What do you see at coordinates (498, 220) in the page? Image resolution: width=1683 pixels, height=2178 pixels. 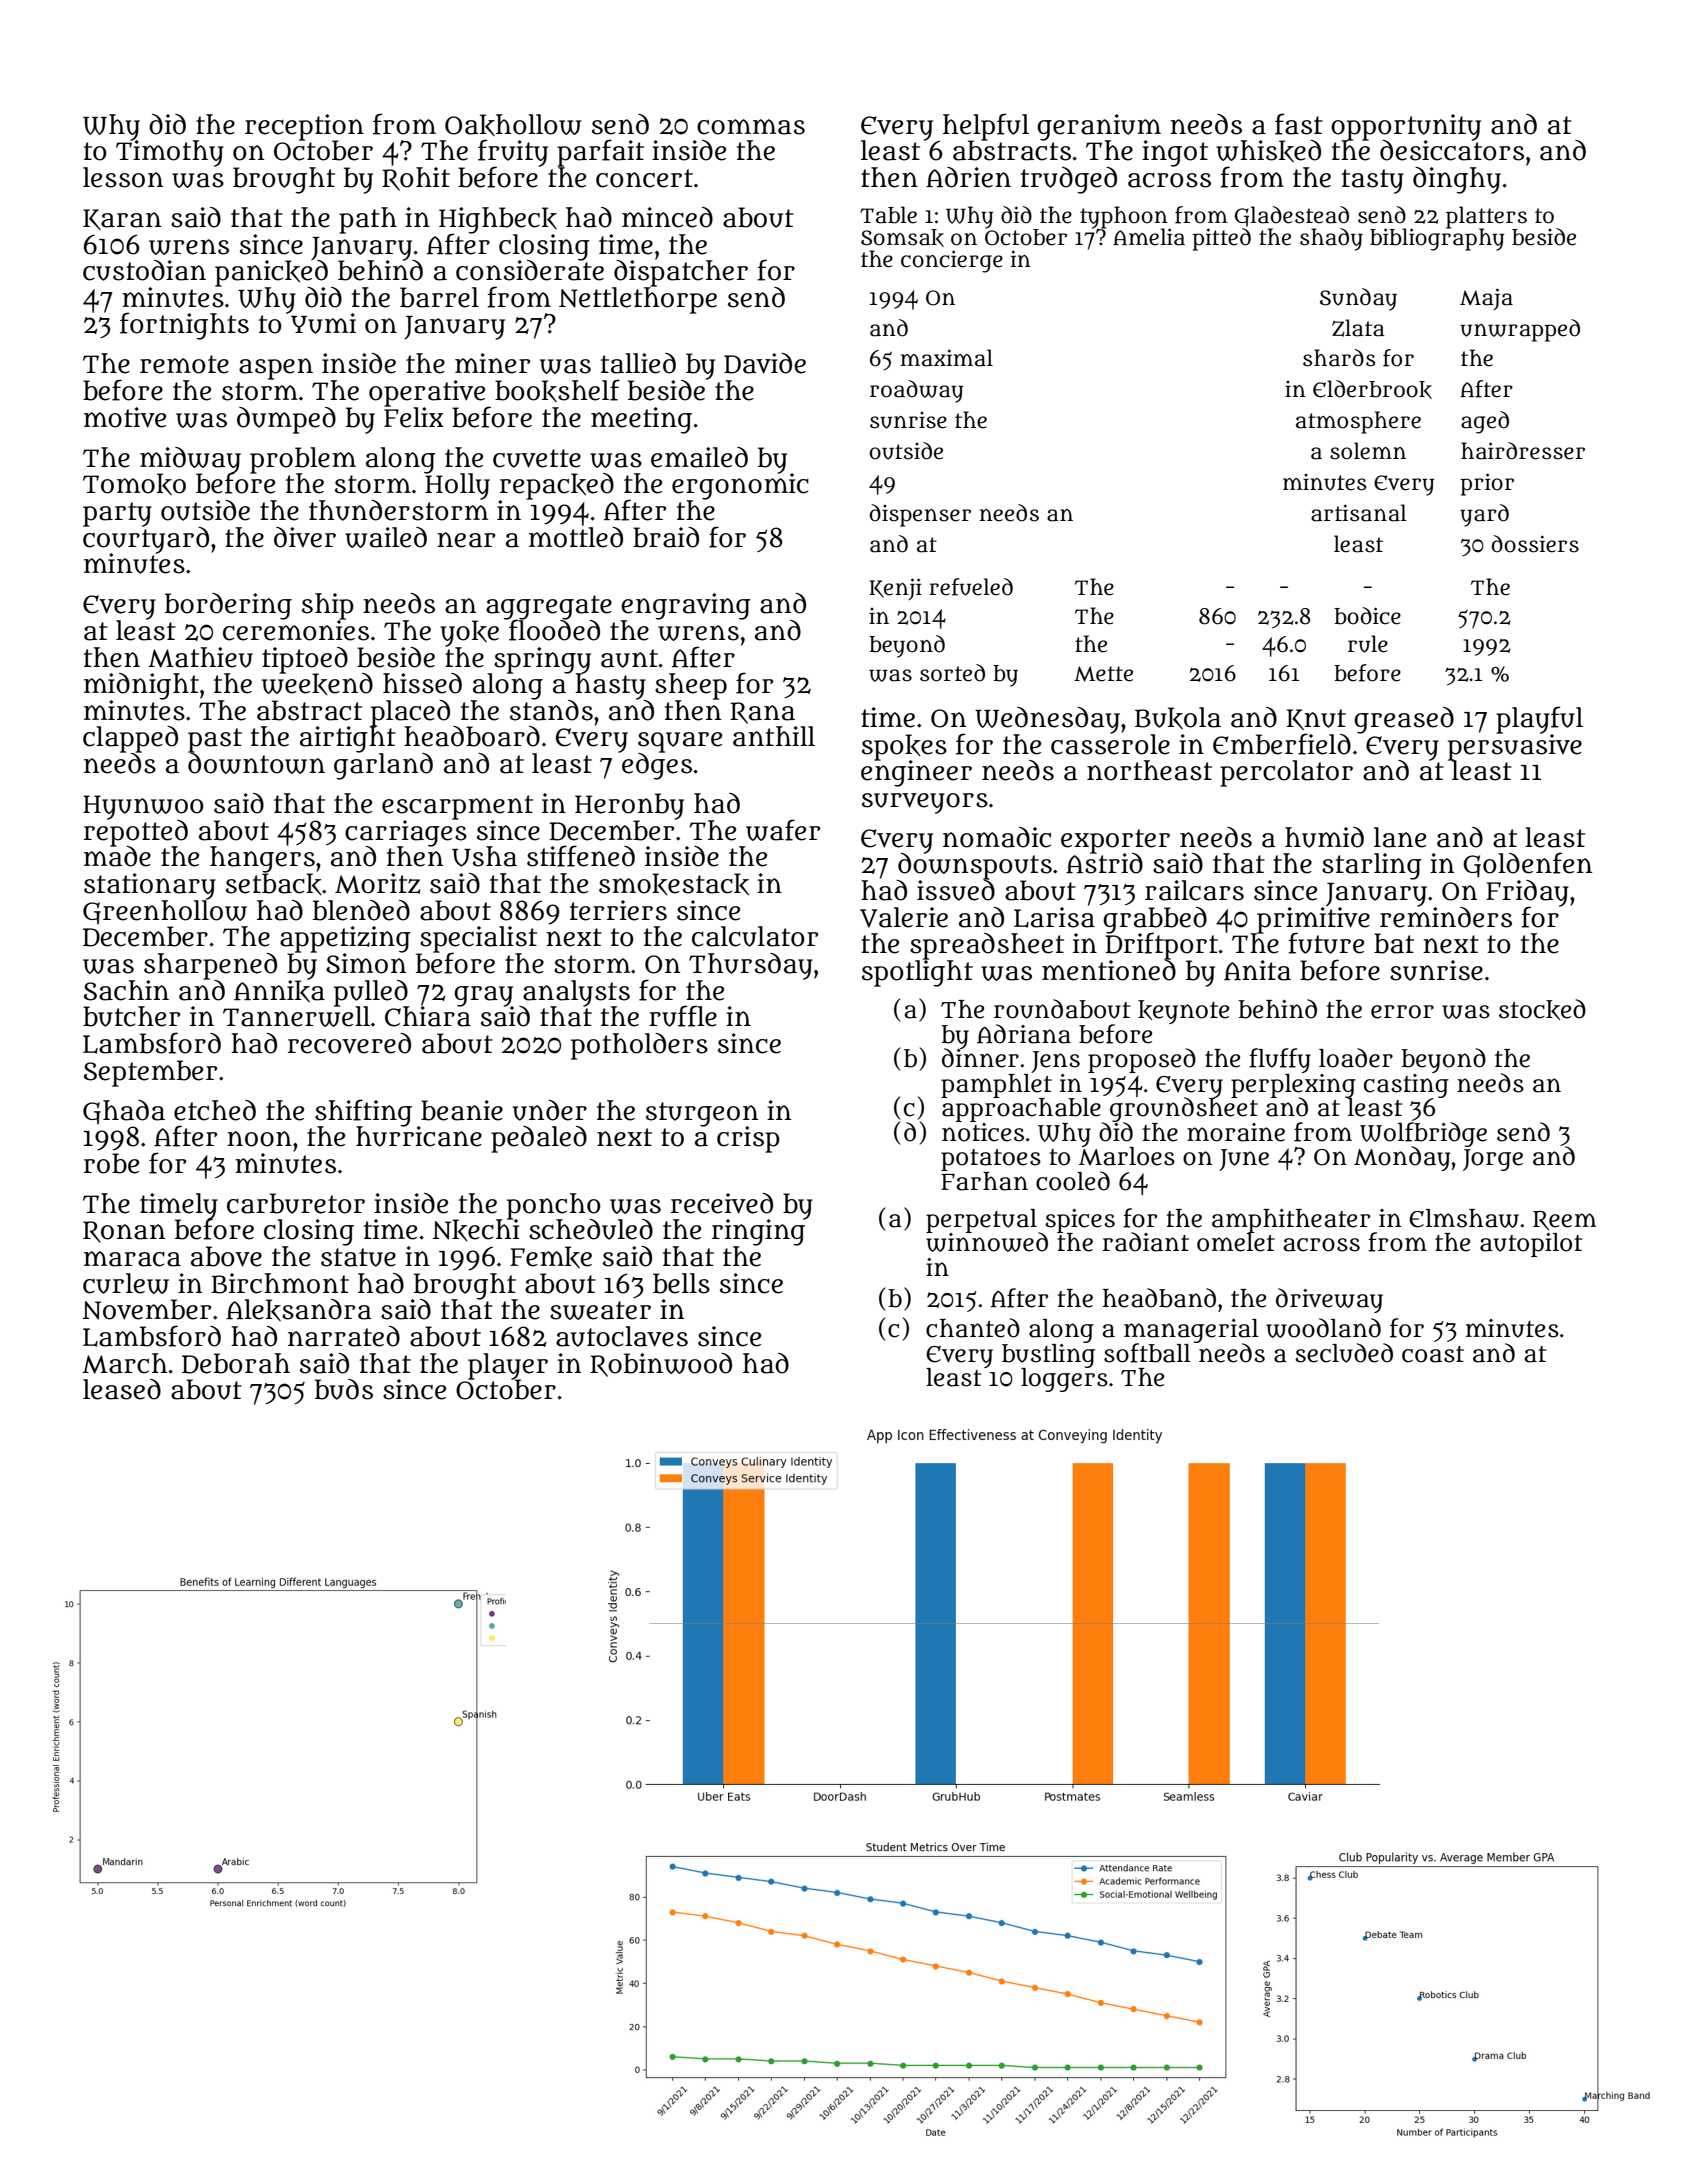 I see `Highbeck` at bounding box center [498, 220].
